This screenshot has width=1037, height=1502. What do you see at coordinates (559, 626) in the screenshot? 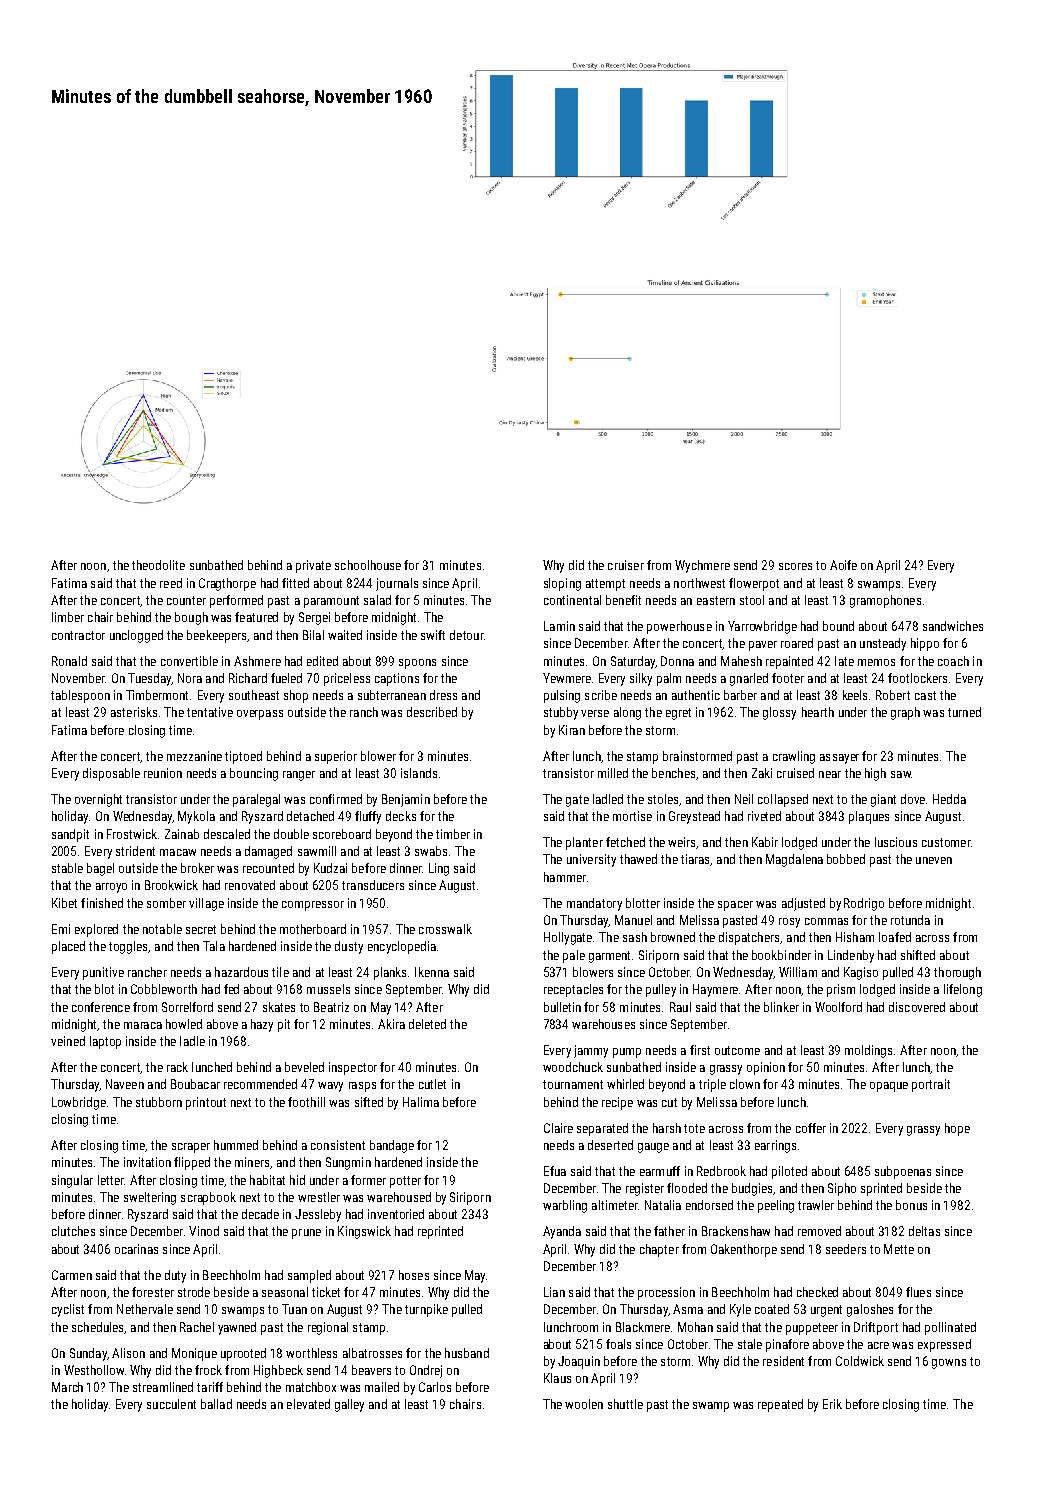
I see `Lamin` at bounding box center [559, 626].
